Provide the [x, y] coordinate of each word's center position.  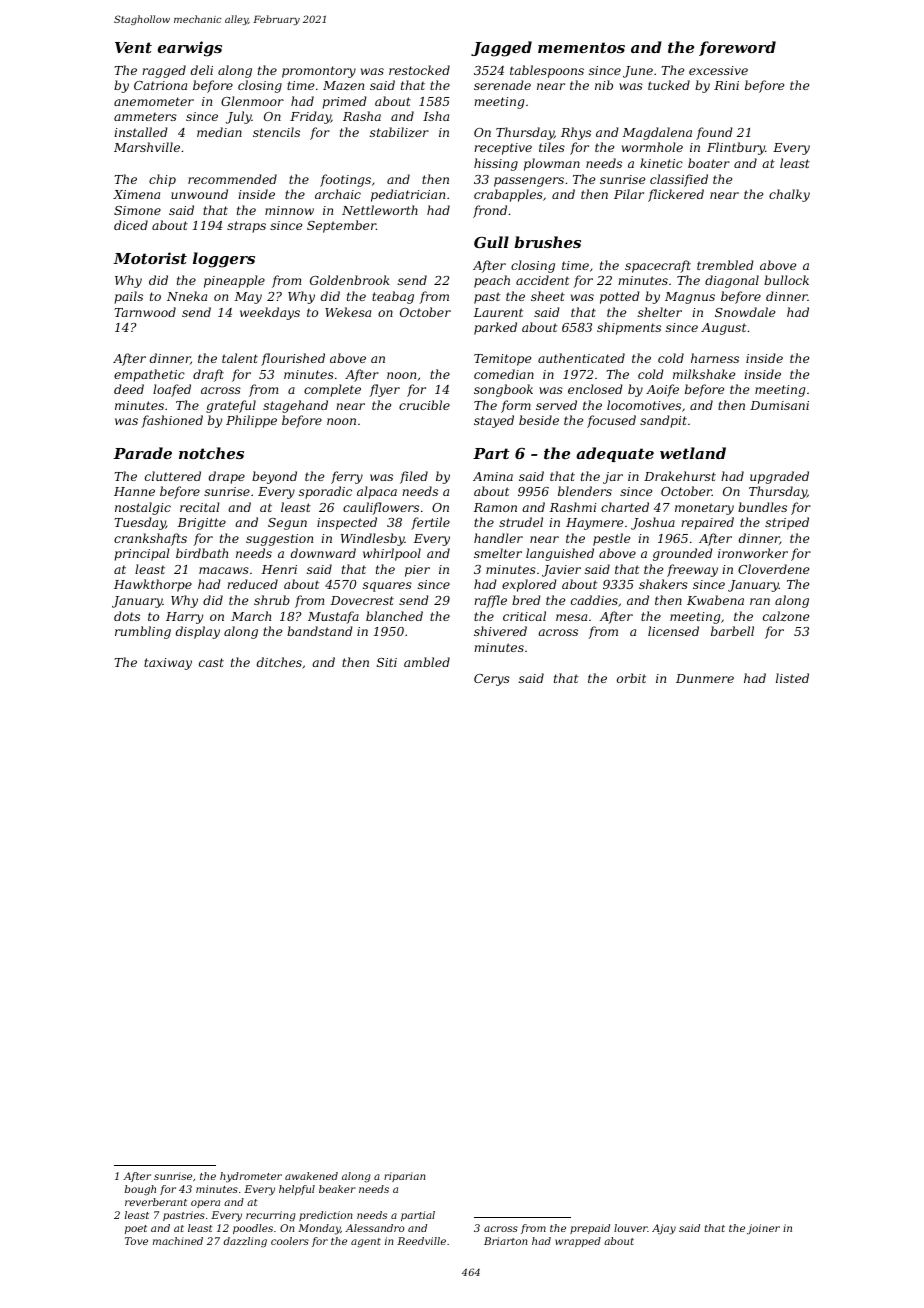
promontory [319, 72]
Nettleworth [380, 210]
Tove [136, 1241]
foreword [737, 48]
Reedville [421, 1241]
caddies [594, 600]
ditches [279, 662]
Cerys [492, 680]
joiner [763, 1229]
